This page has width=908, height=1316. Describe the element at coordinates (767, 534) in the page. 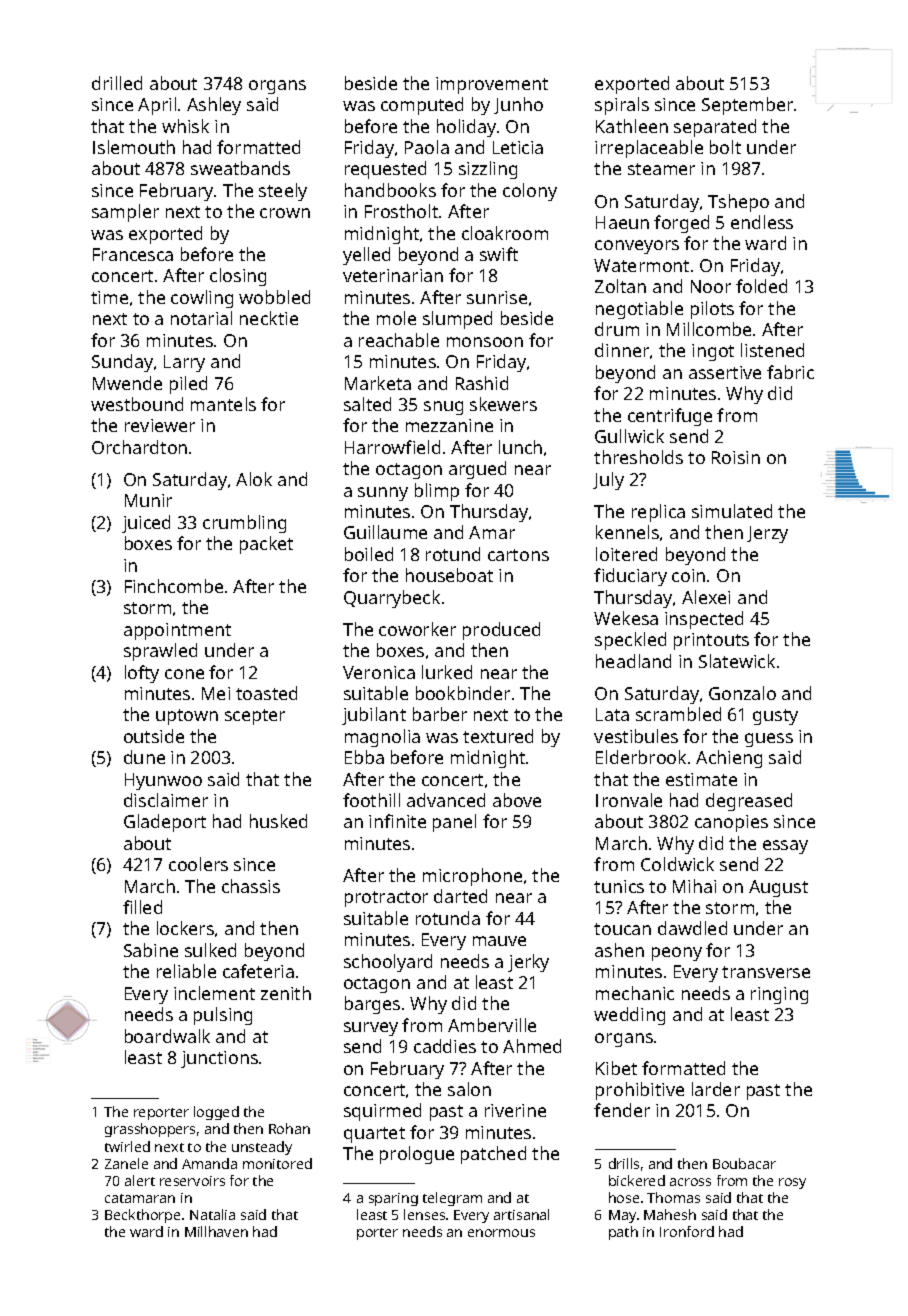

I see `Jerzy` at that location.
